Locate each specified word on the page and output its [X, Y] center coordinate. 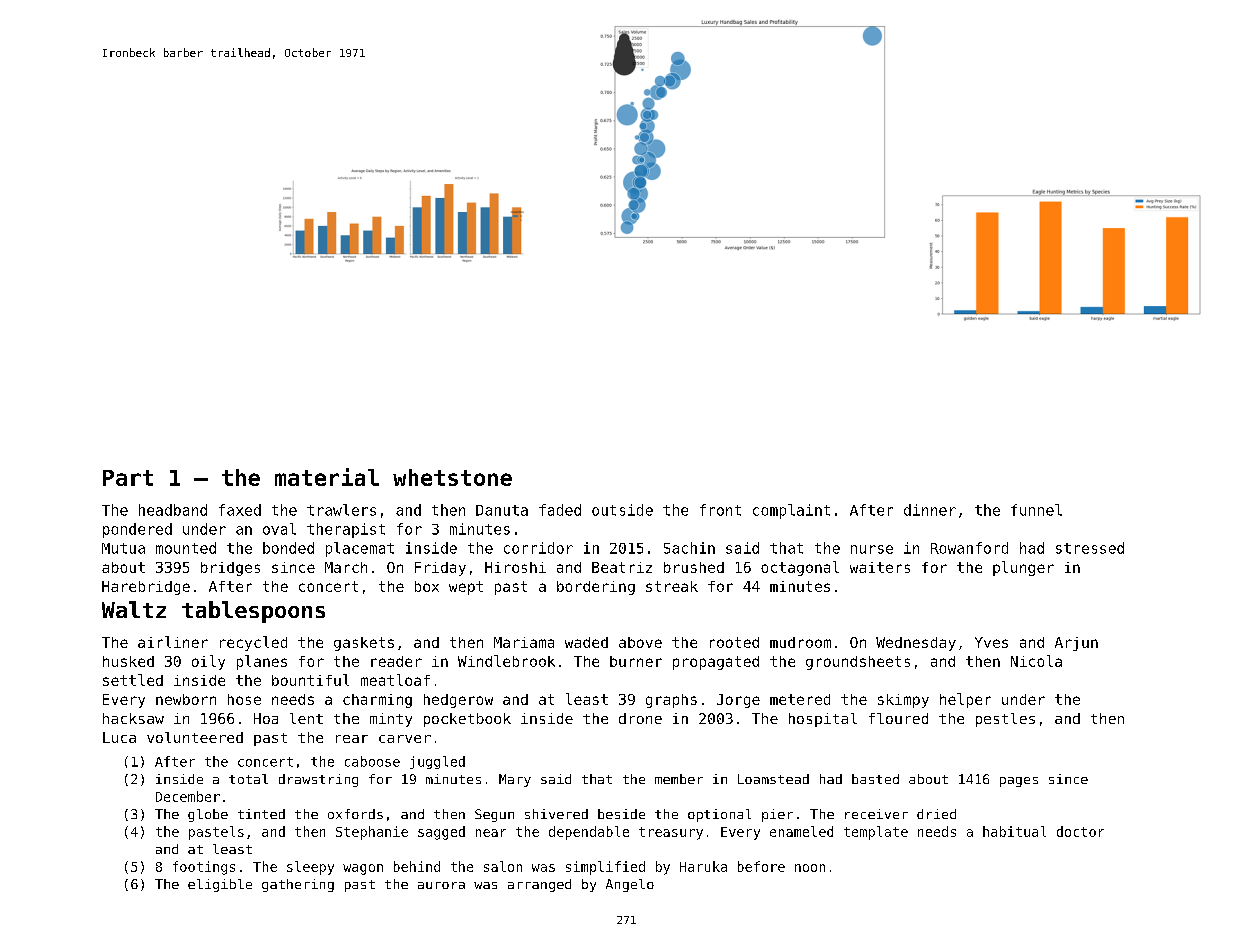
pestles [1005, 720]
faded [560, 510]
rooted [734, 642]
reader [396, 661]
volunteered [195, 737]
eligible [220, 885]
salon [503, 866]
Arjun [1076, 644]
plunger [1023, 568]
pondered [137, 530]
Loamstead [773, 779]
